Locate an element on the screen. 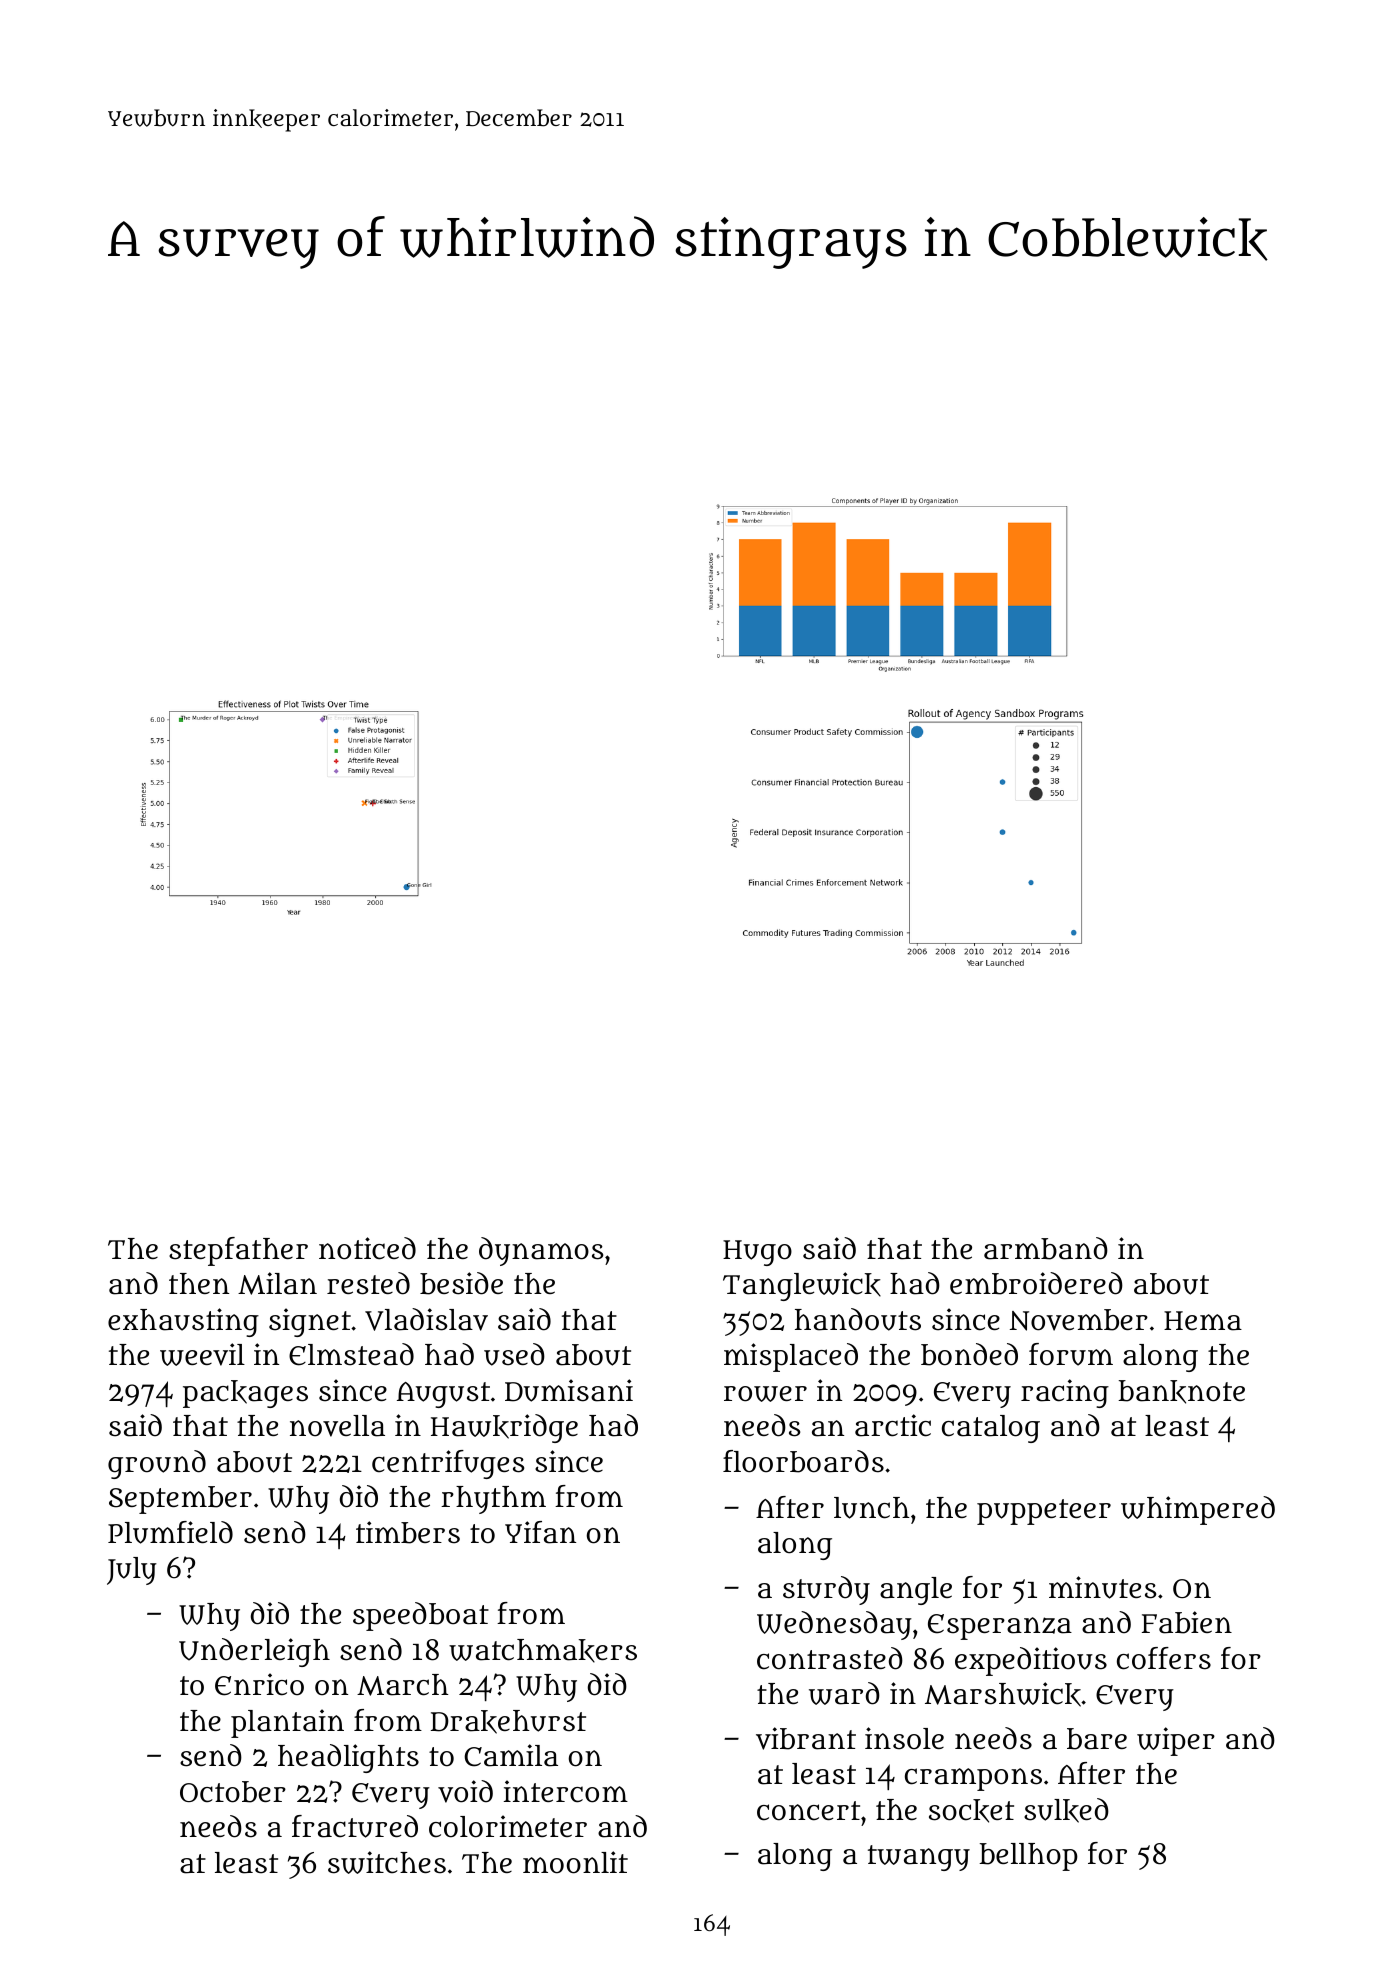 This screenshot has height=1969, width=1386. twangy is located at coordinates (919, 1858).
